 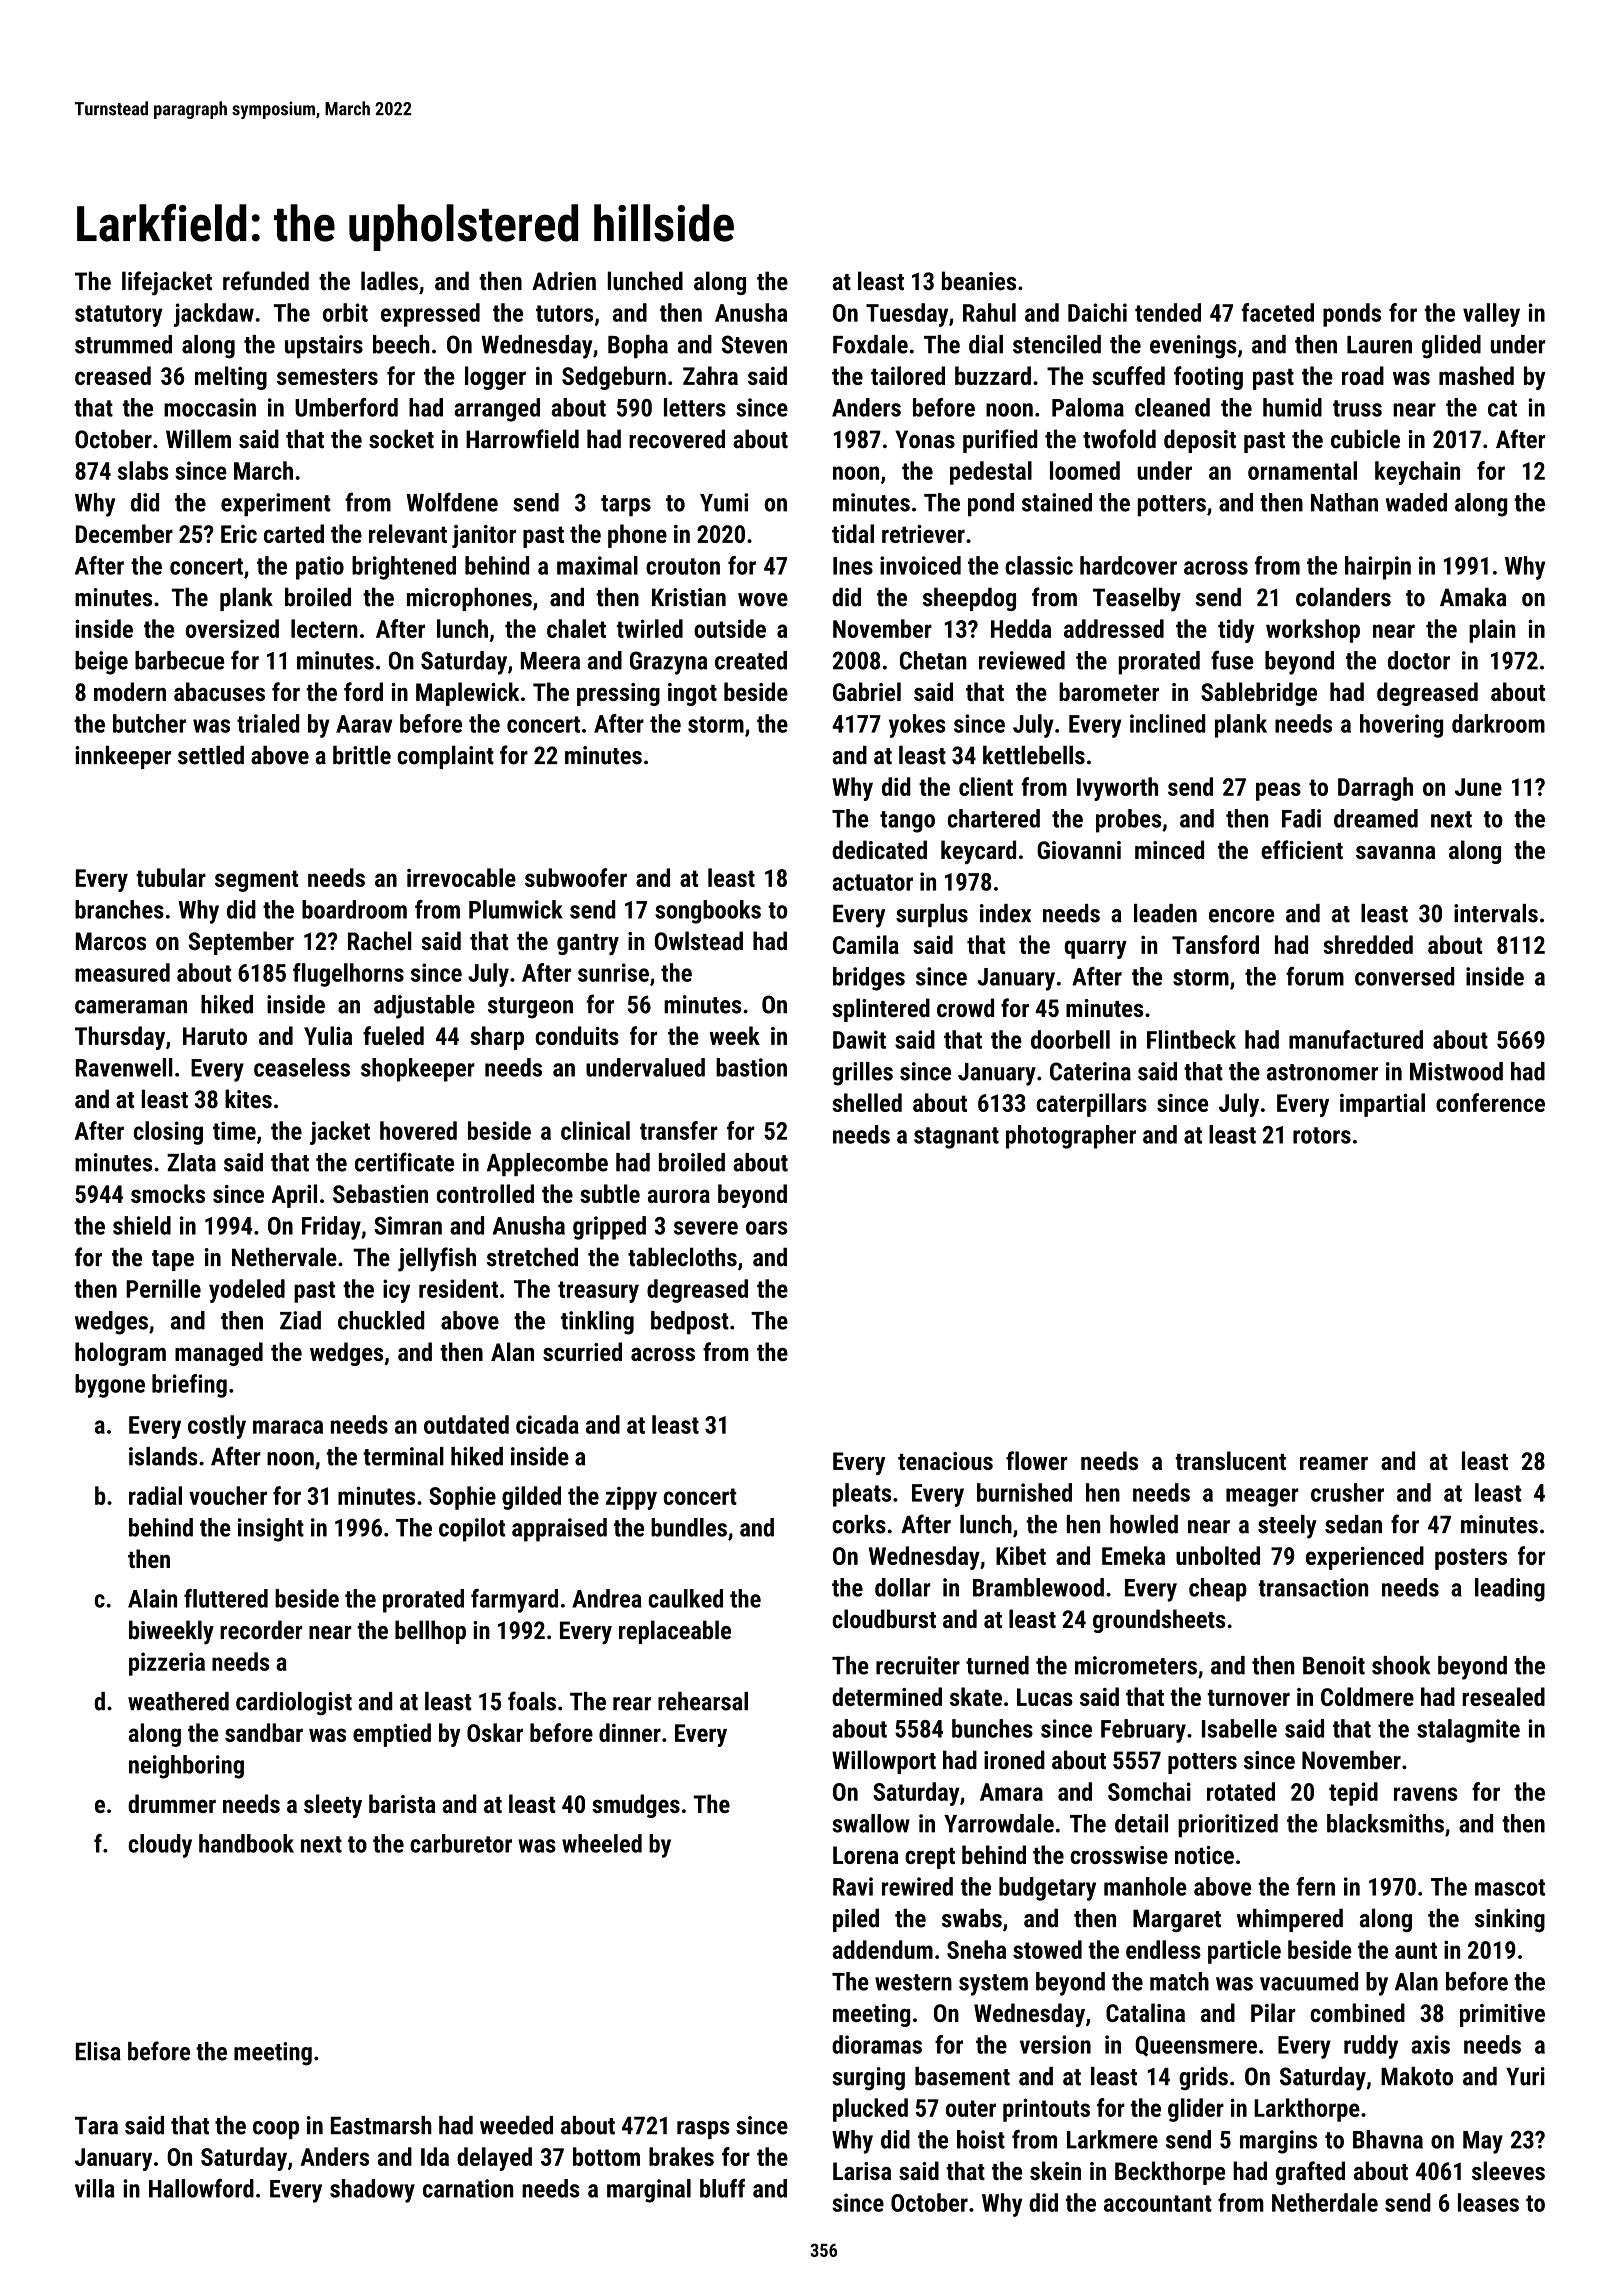 I want to click on intervals, so click(x=1496, y=913).
